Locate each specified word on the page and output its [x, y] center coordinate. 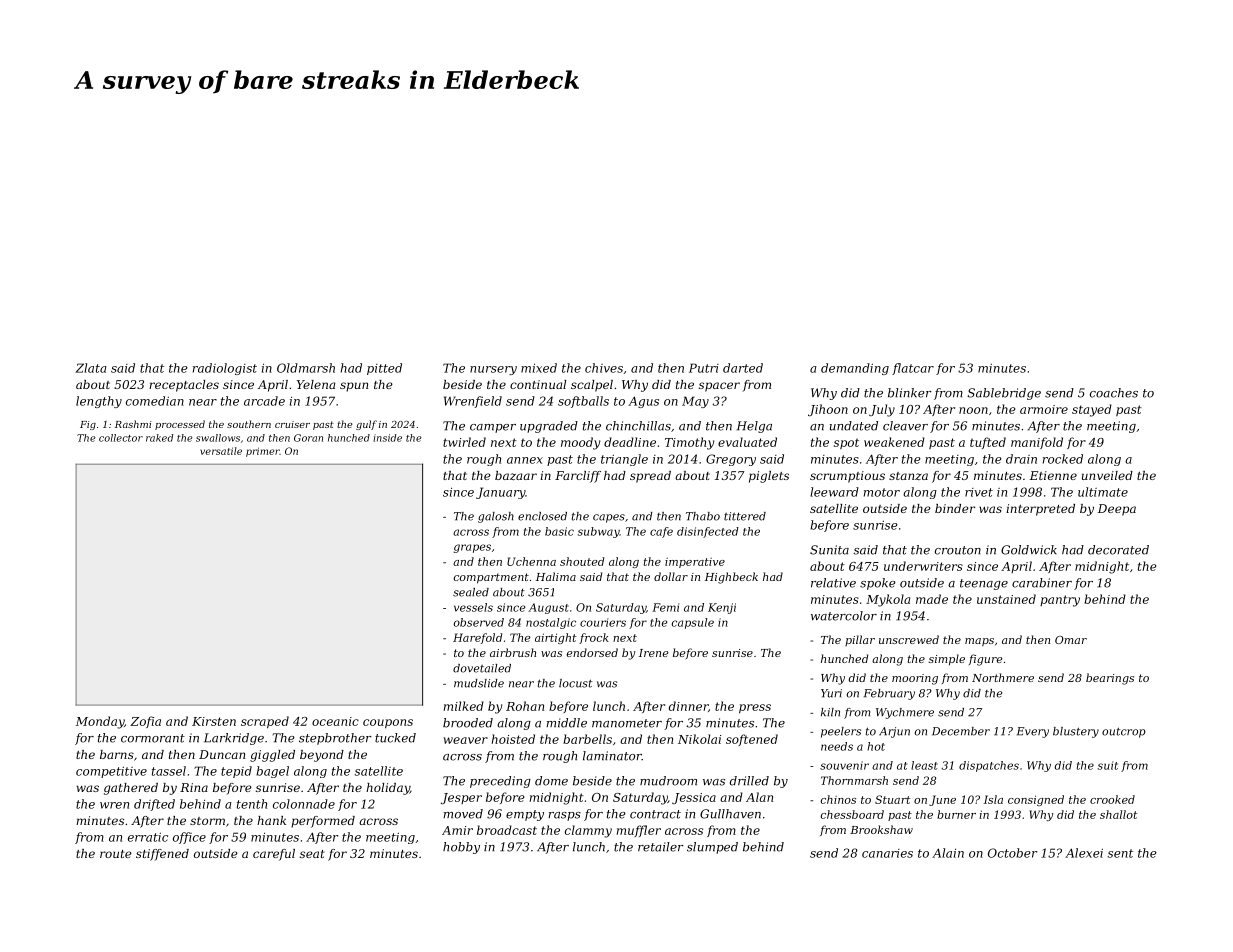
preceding [500, 782]
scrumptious [847, 477]
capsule [692, 623]
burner [956, 814]
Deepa [1117, 510]
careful [274, 855]
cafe [661, 532]
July [882, 410]
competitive [111, 772]
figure [986, 660]
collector [121, 438]
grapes [472, 548]
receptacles [184, 386]
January [500, 493]
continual [538, 384]
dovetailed [482, 668]
